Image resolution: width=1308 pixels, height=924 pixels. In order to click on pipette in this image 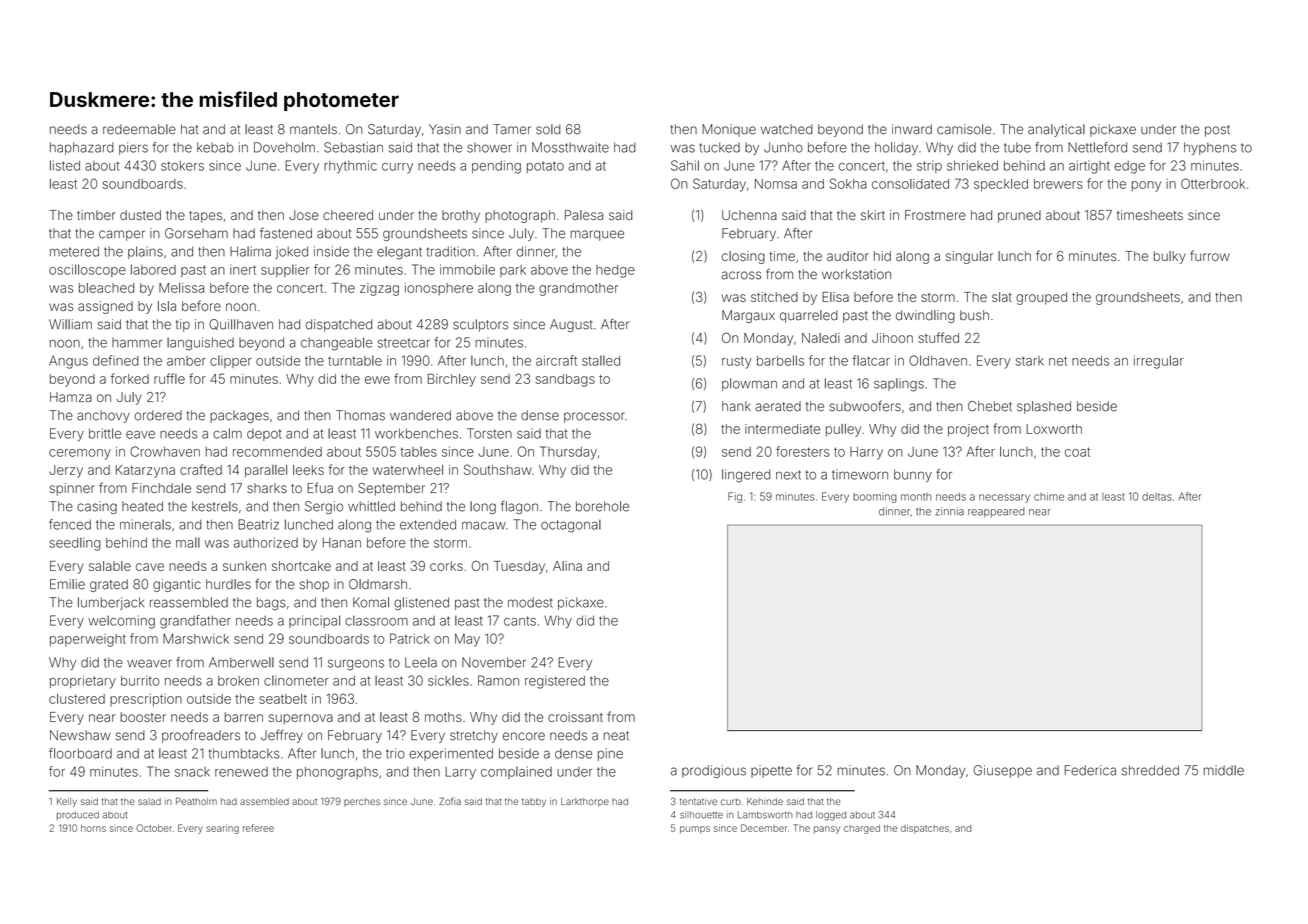, I will do `click(771, 771)`.
